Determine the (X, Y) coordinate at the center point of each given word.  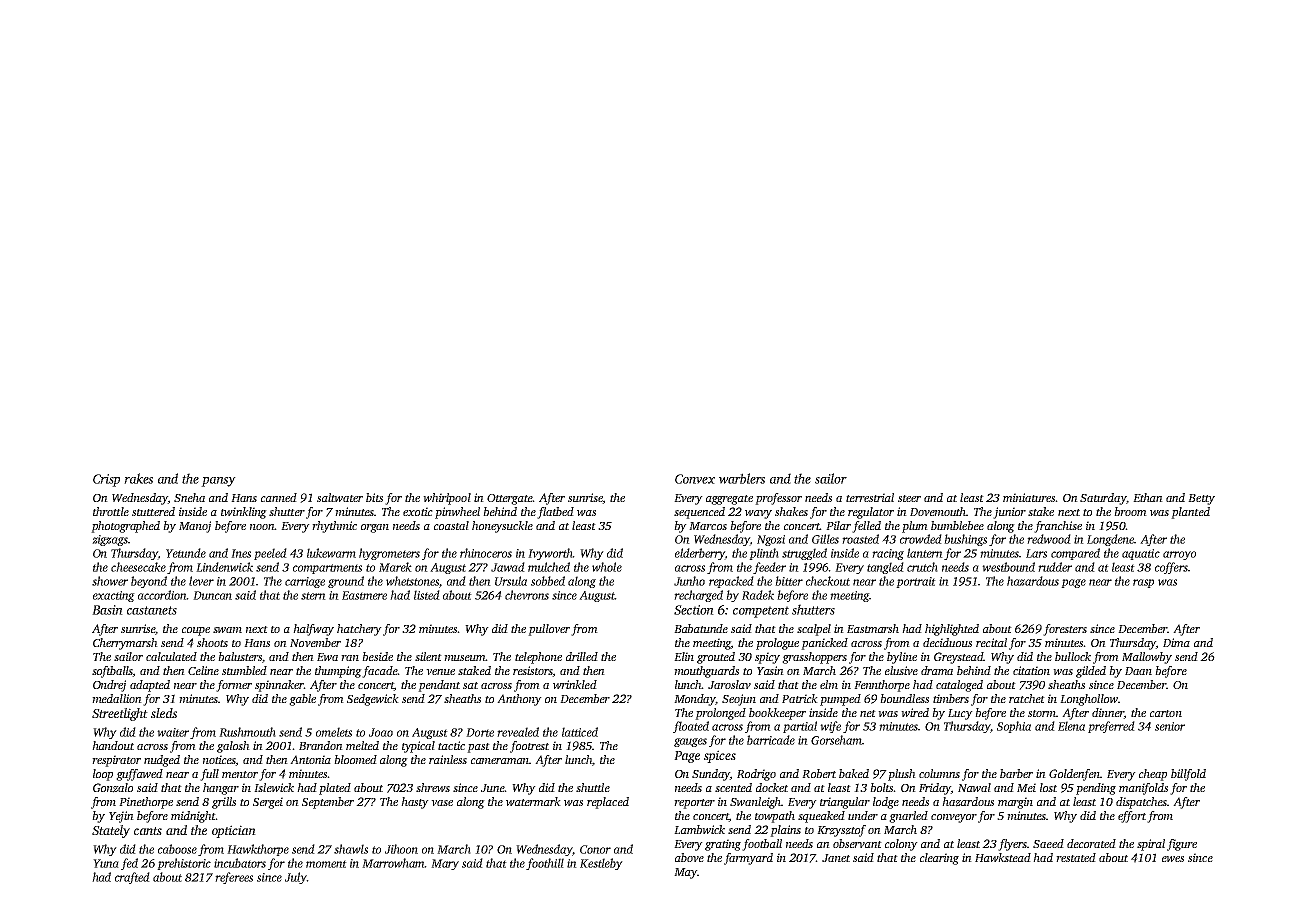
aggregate (729, 500)
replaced (608, 803)
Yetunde (186, 553)
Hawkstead (1003, 857)
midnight (193, 817)
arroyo (1179, 555)
